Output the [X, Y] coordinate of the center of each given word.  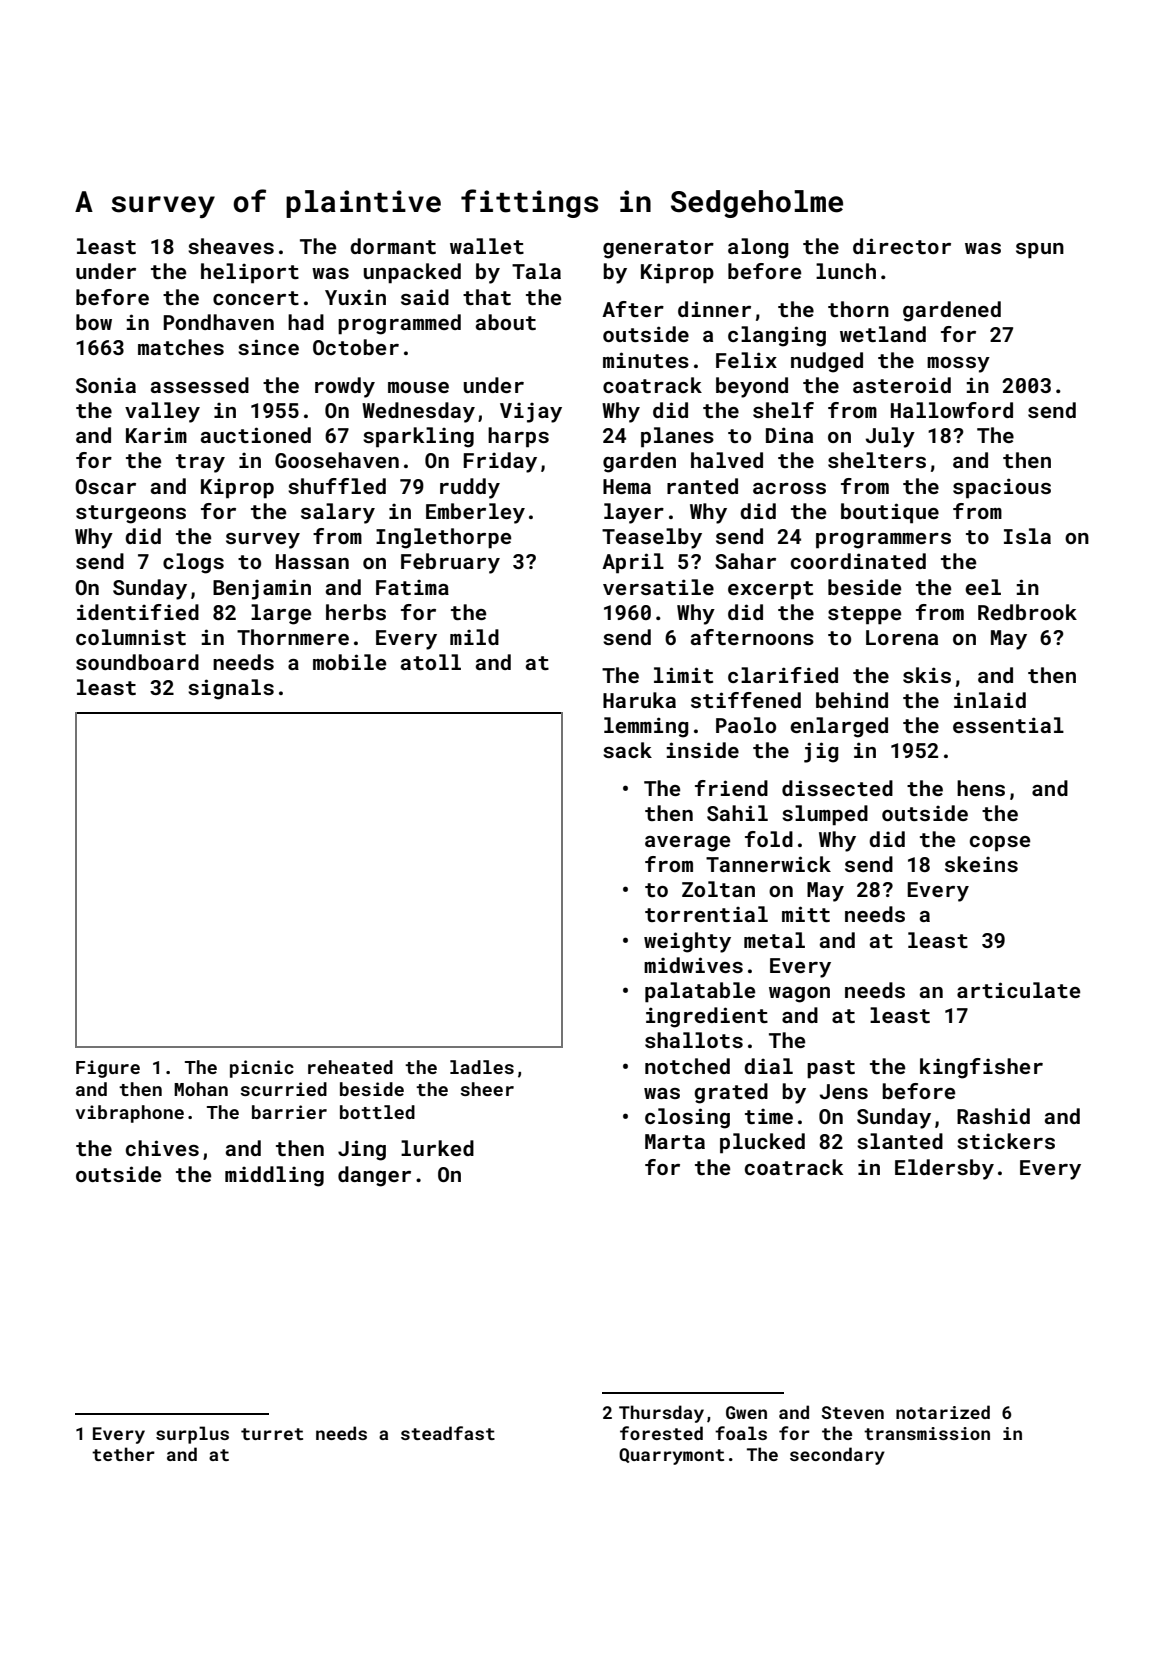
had [306, 322]
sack [627, 750]
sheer [487, 1089]
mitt [806, 914]
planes [677, 437]
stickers [1006, 1141]
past [831, 1069]
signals [231, 689]
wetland [883, 334]
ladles [482, 1067]
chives [162, 1148]
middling [274, 1176]
